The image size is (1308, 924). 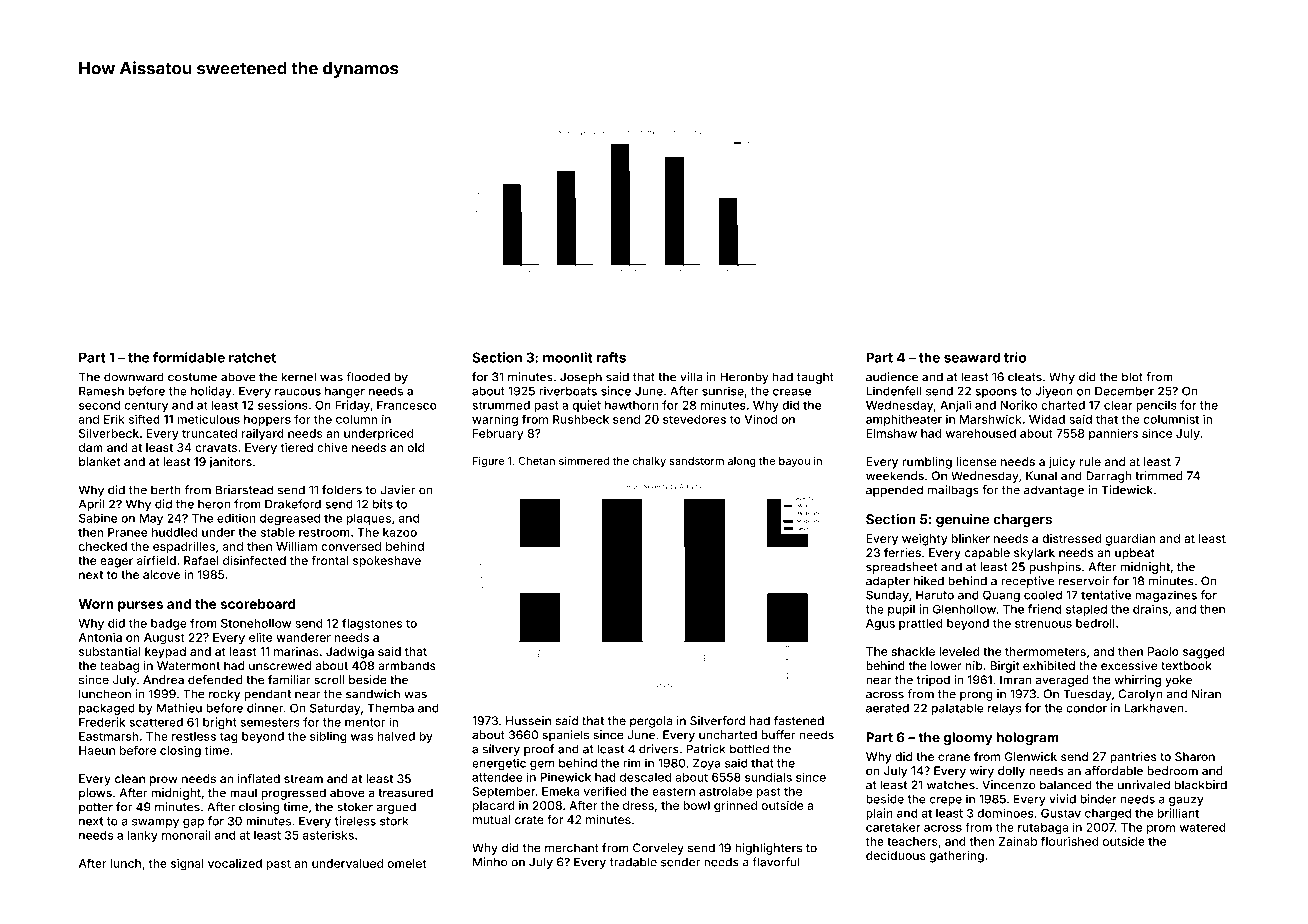 What do you see at coordinates (107, 709) in the screenshot?
I see `packaged` at bounding box center [107, 709].
